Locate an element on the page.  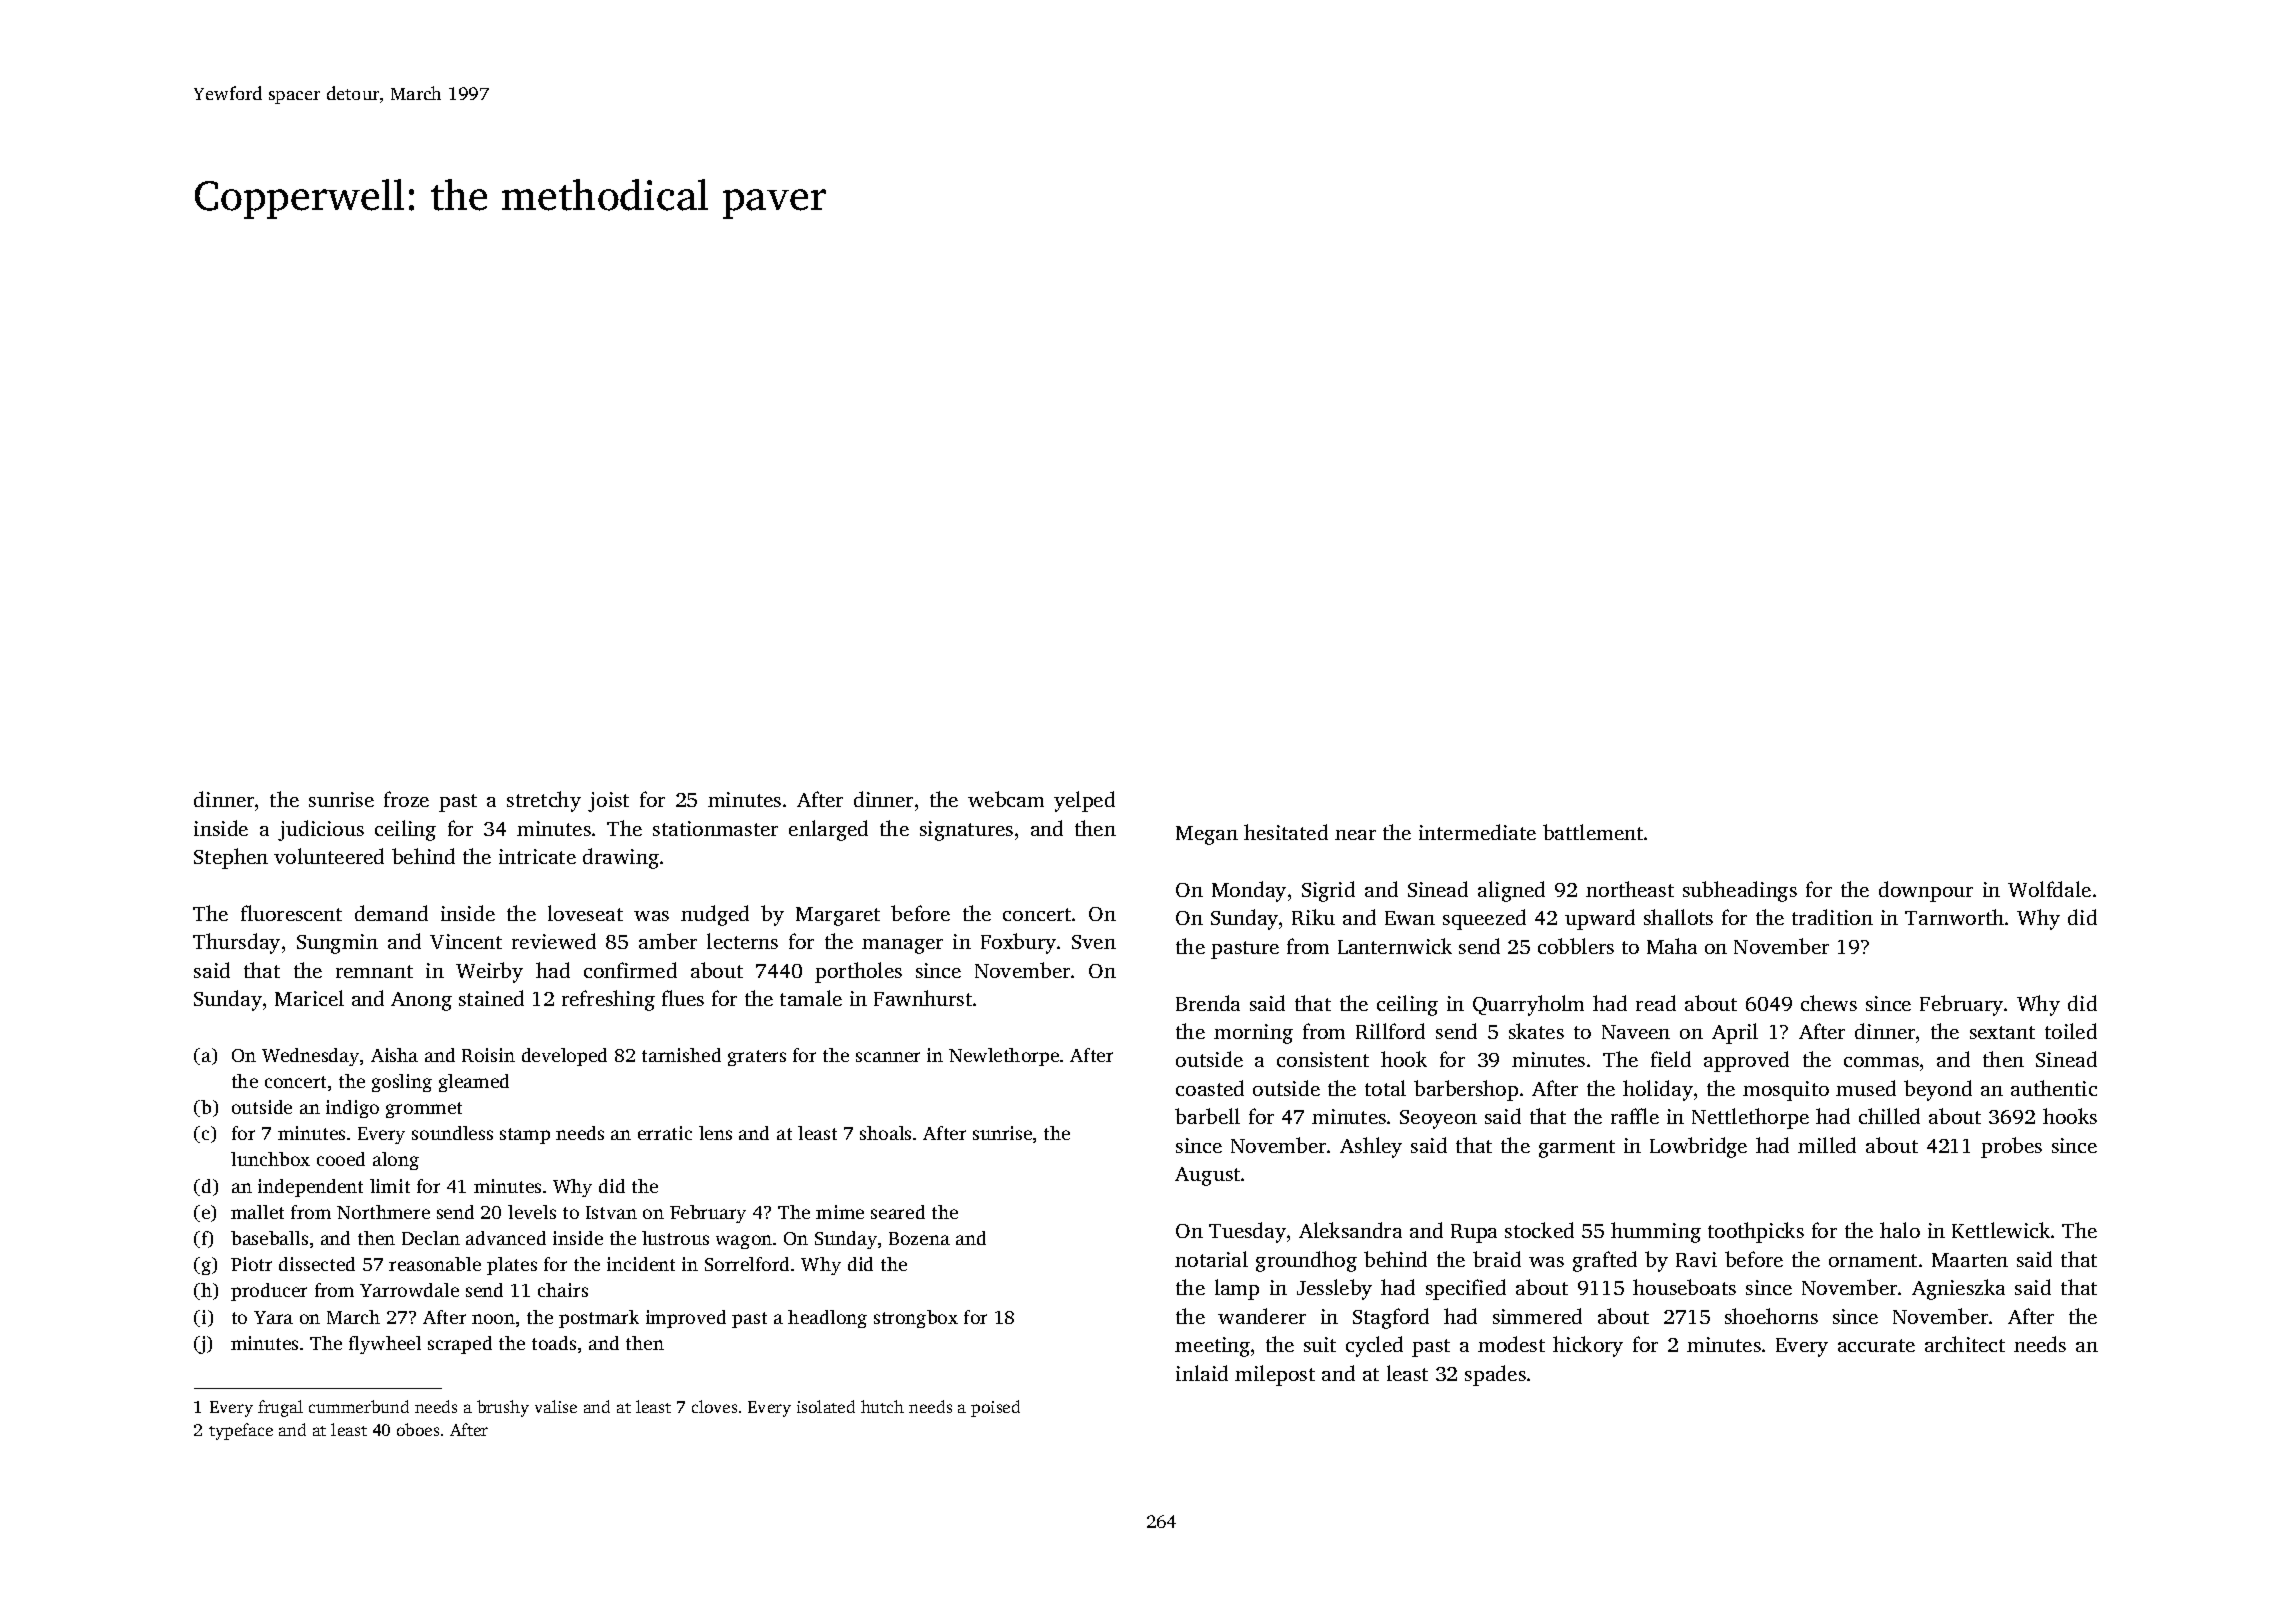
battlement is located at coordinates (1594, 832).
